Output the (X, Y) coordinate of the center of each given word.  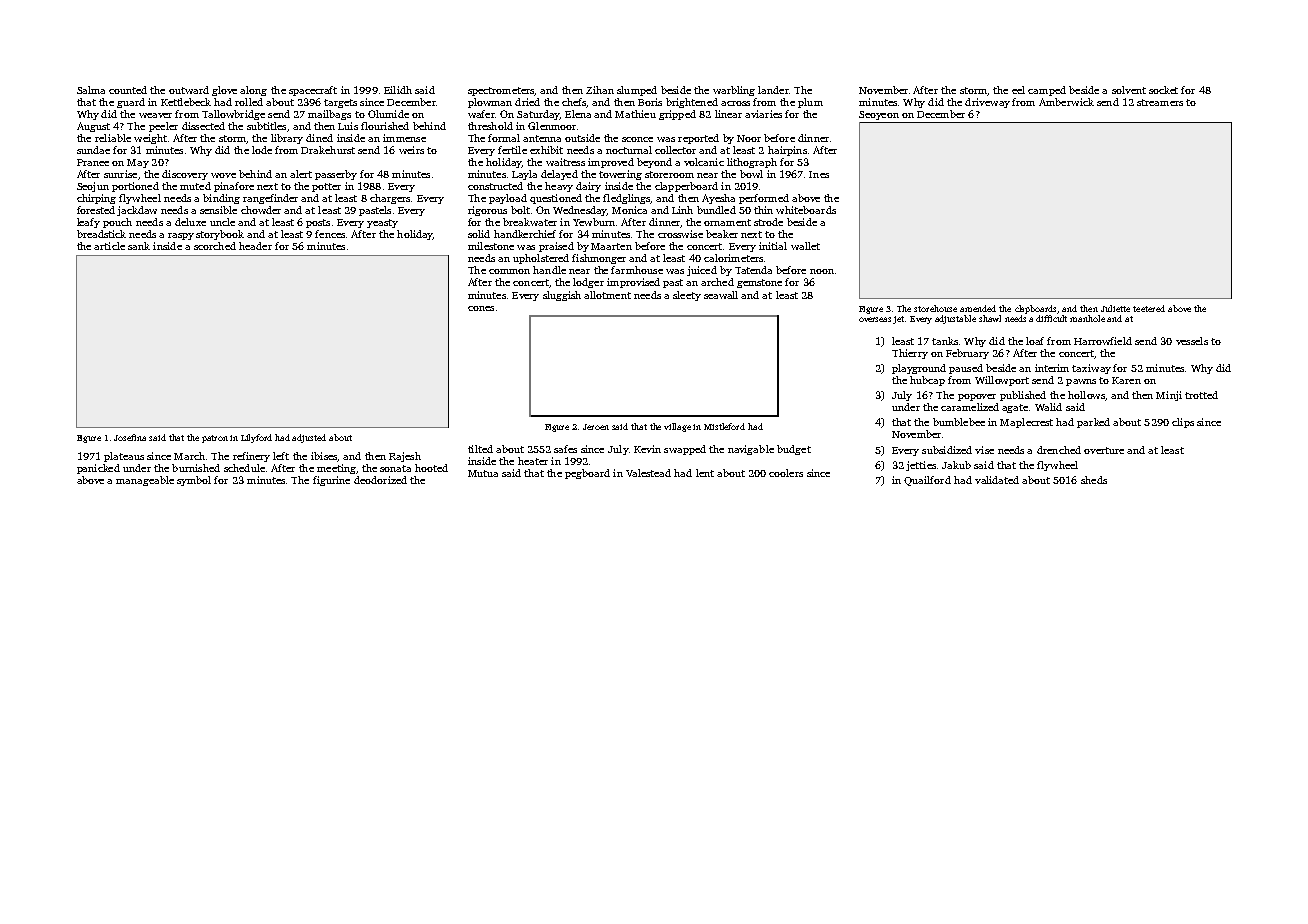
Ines (819, 174)
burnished (196, 468)
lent (705, 473)
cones (481, 308)
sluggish (562, 296)
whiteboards (806, 210)
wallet (805, 246)
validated (997, 480)
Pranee (93, 162)
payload (508, 199)
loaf (1035, 341)
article (109, 246)
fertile (512, 150)
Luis (348, 126)
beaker (722, 234)
